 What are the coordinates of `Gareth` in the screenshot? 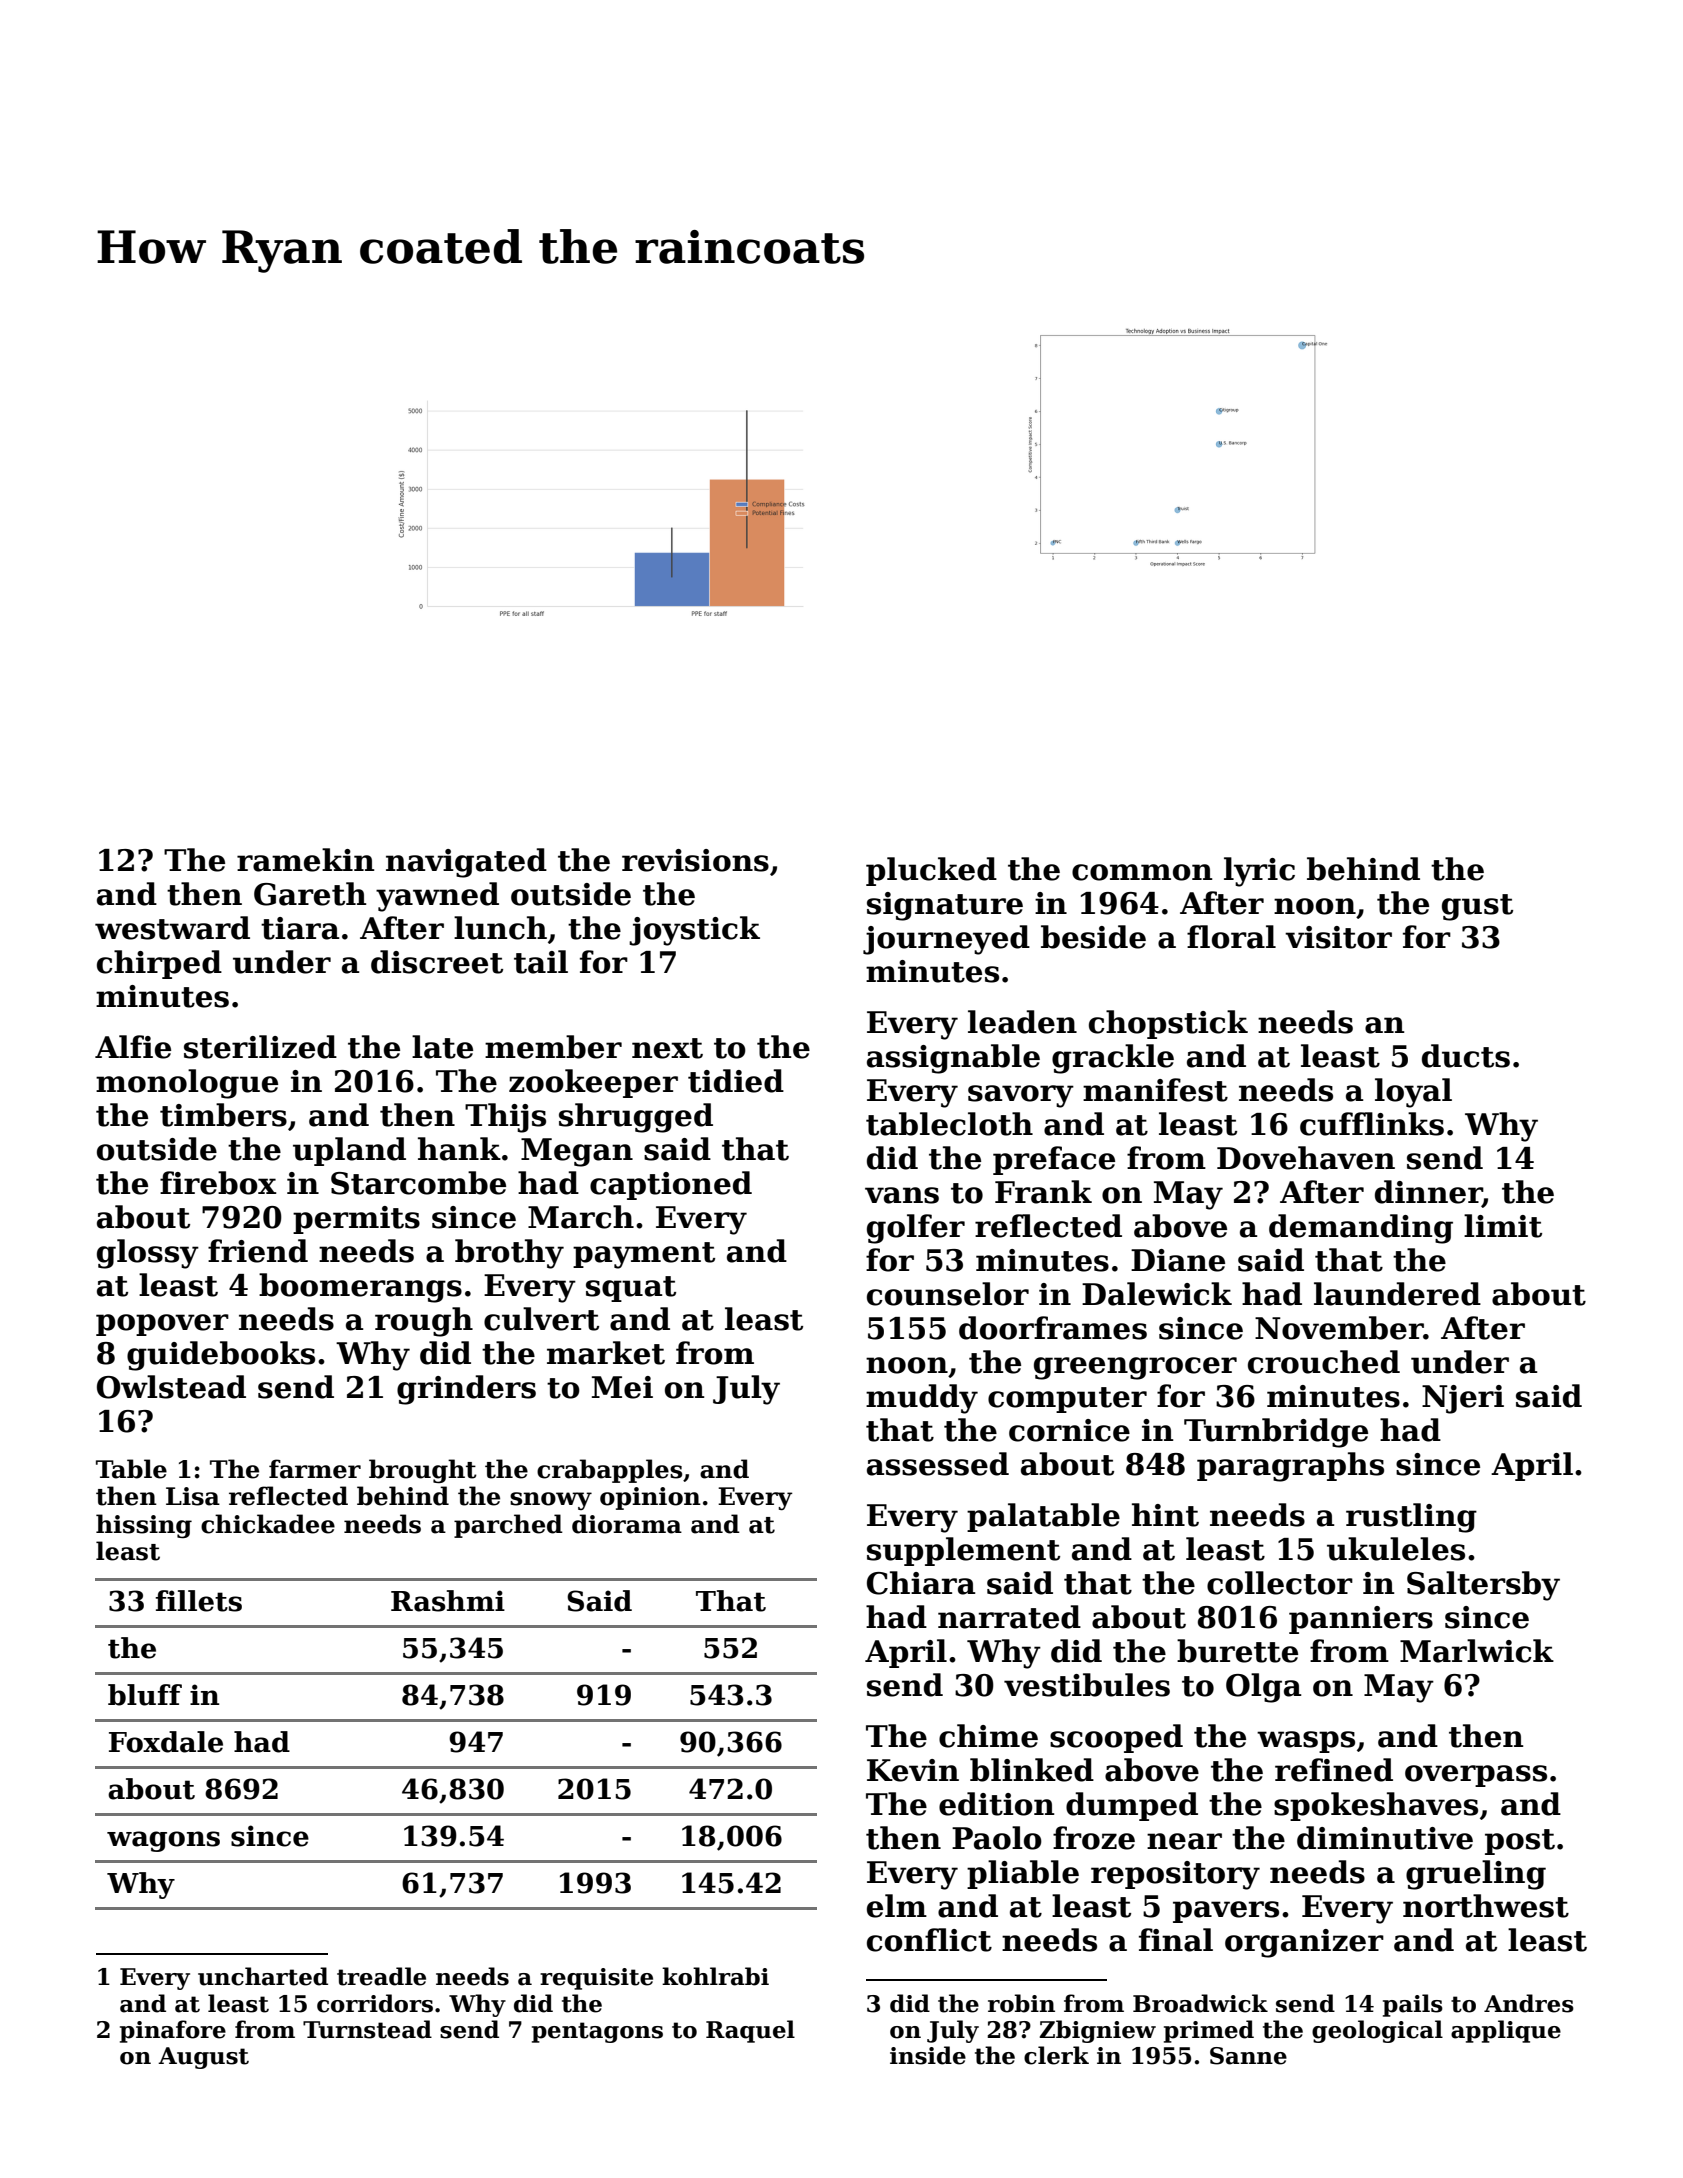 It's located at (310, 894).
